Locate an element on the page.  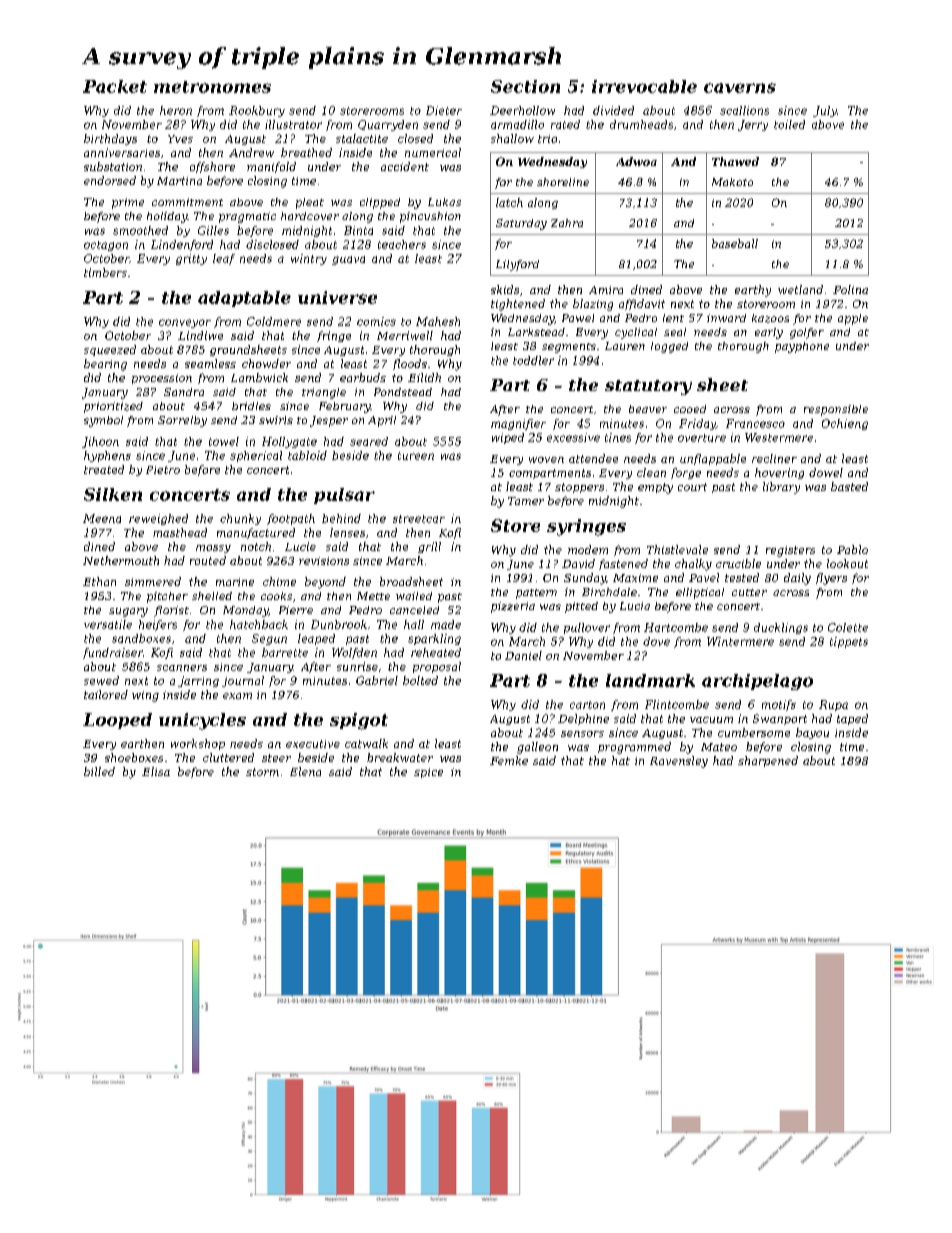
spice is located at coordinates (428, 773).
